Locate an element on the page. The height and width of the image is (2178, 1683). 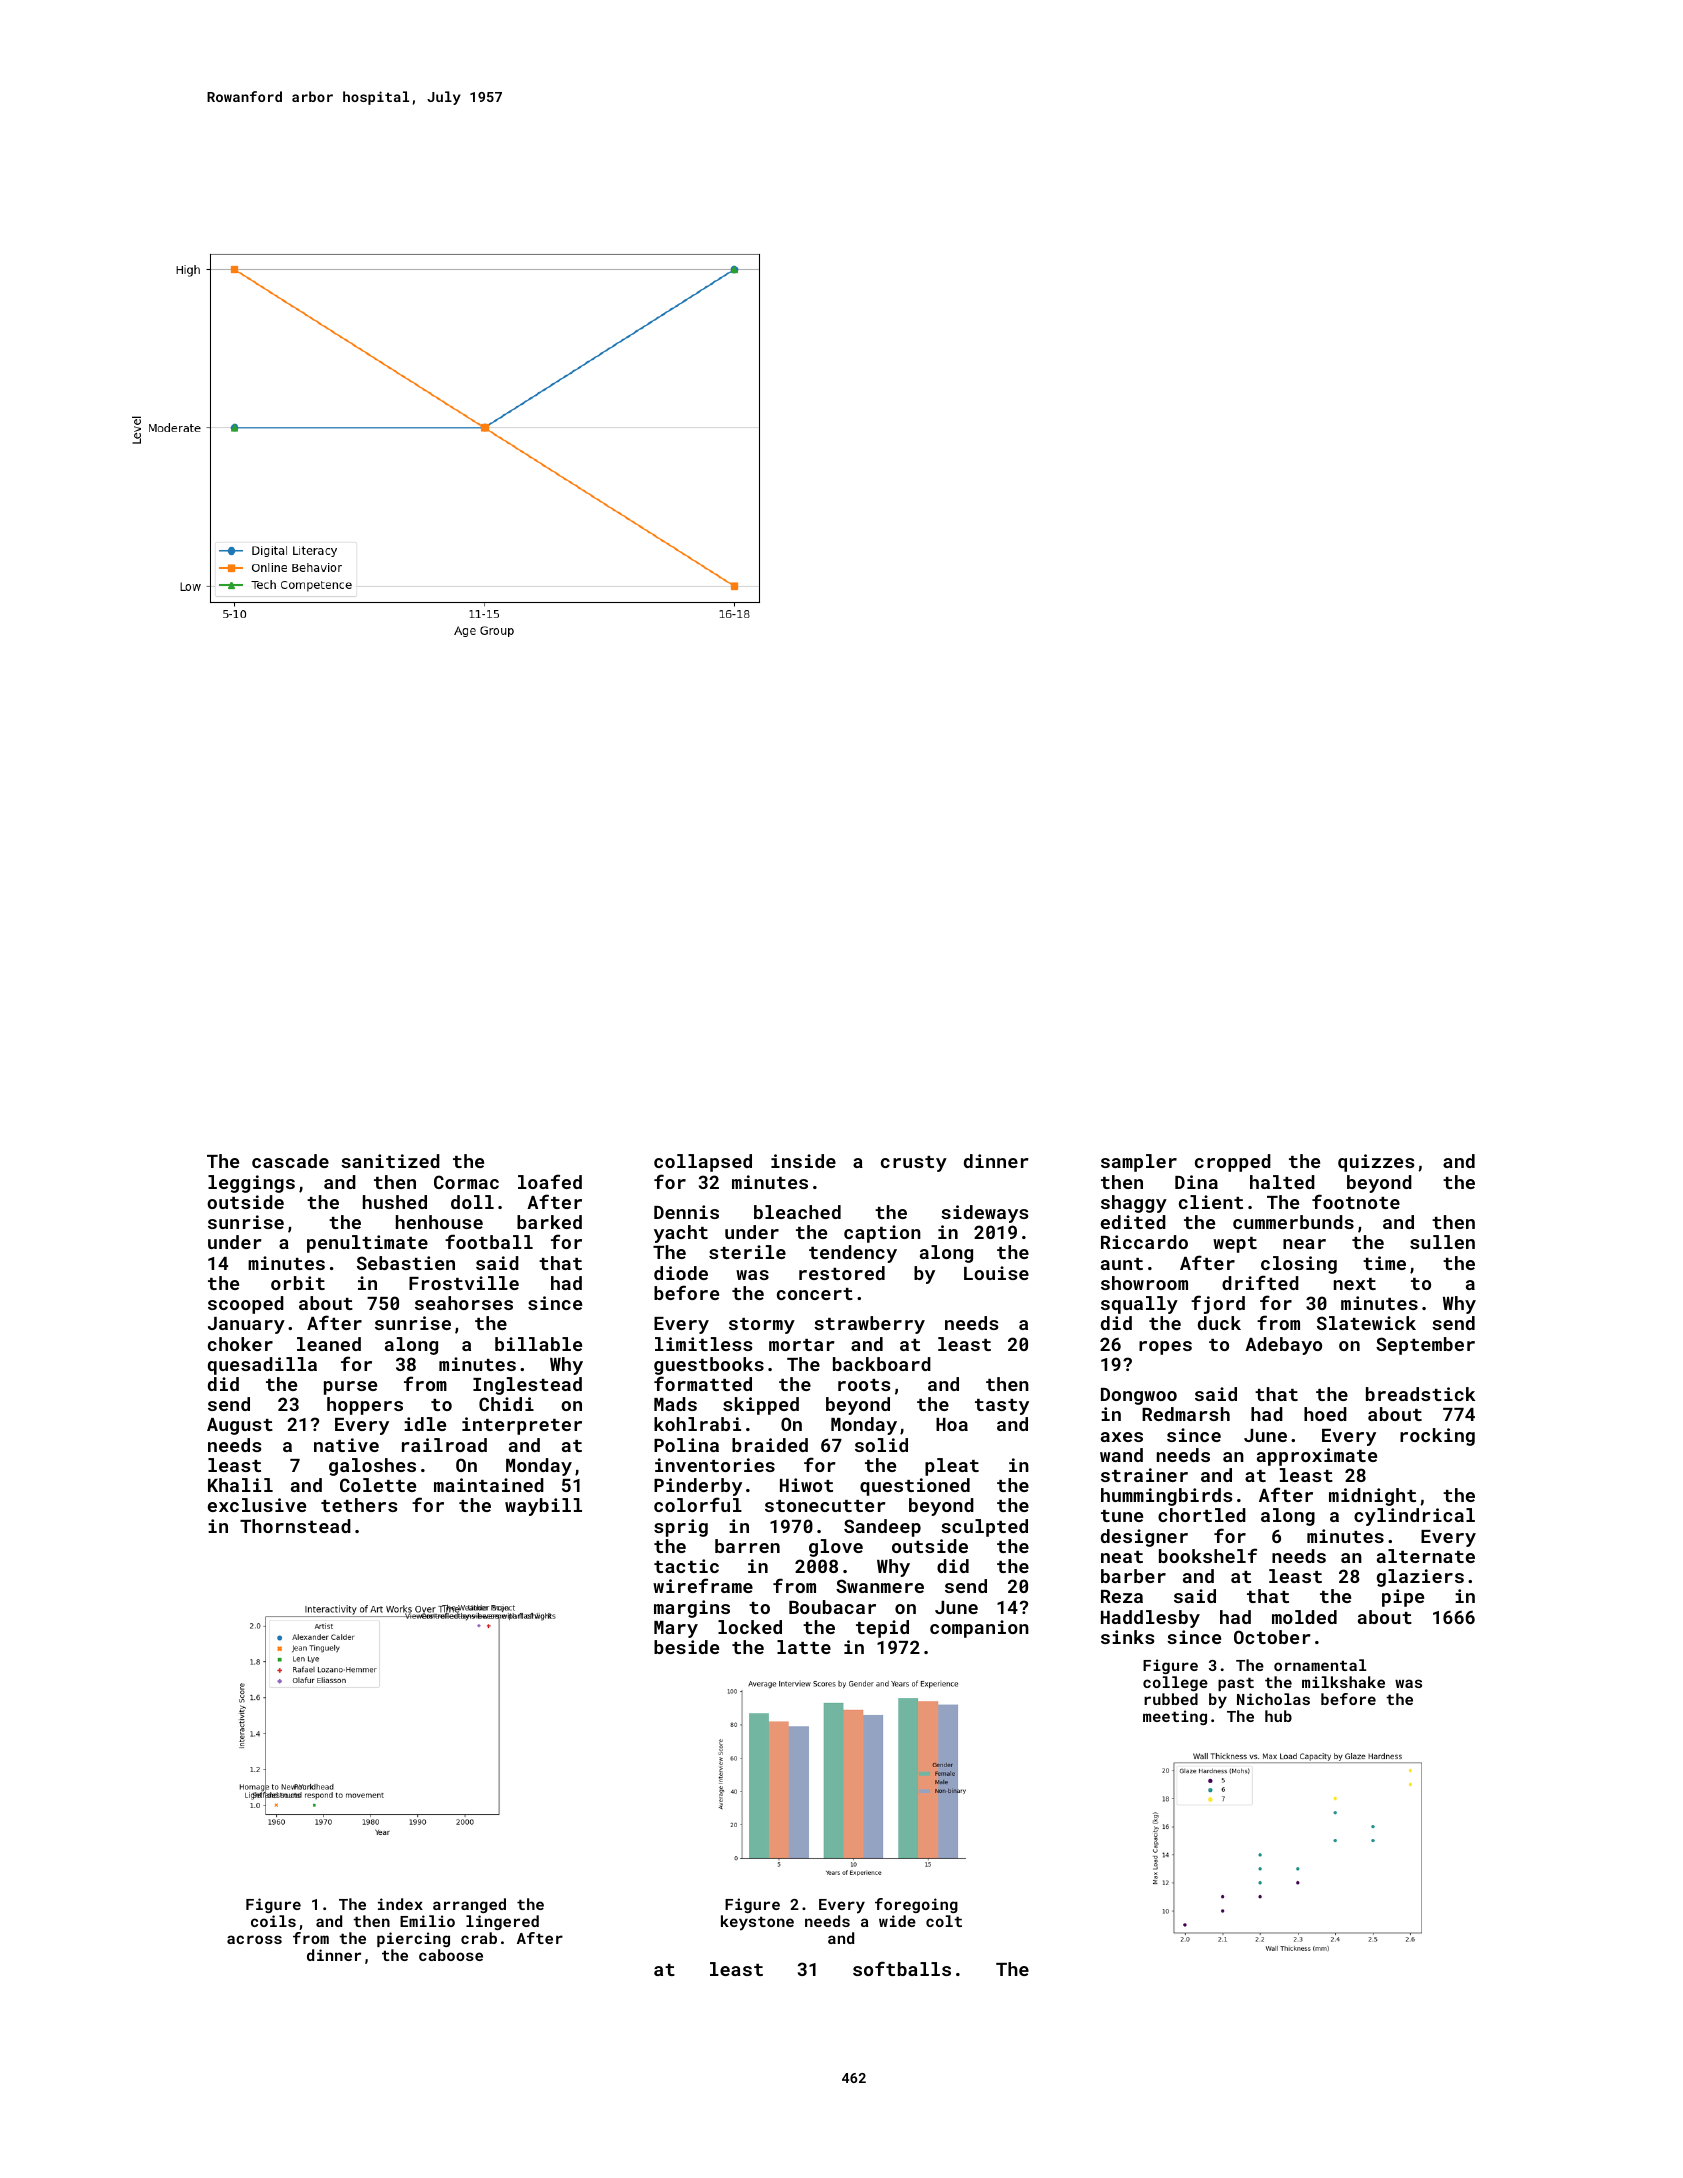
caboose is located at coordinates (451, 1955).
